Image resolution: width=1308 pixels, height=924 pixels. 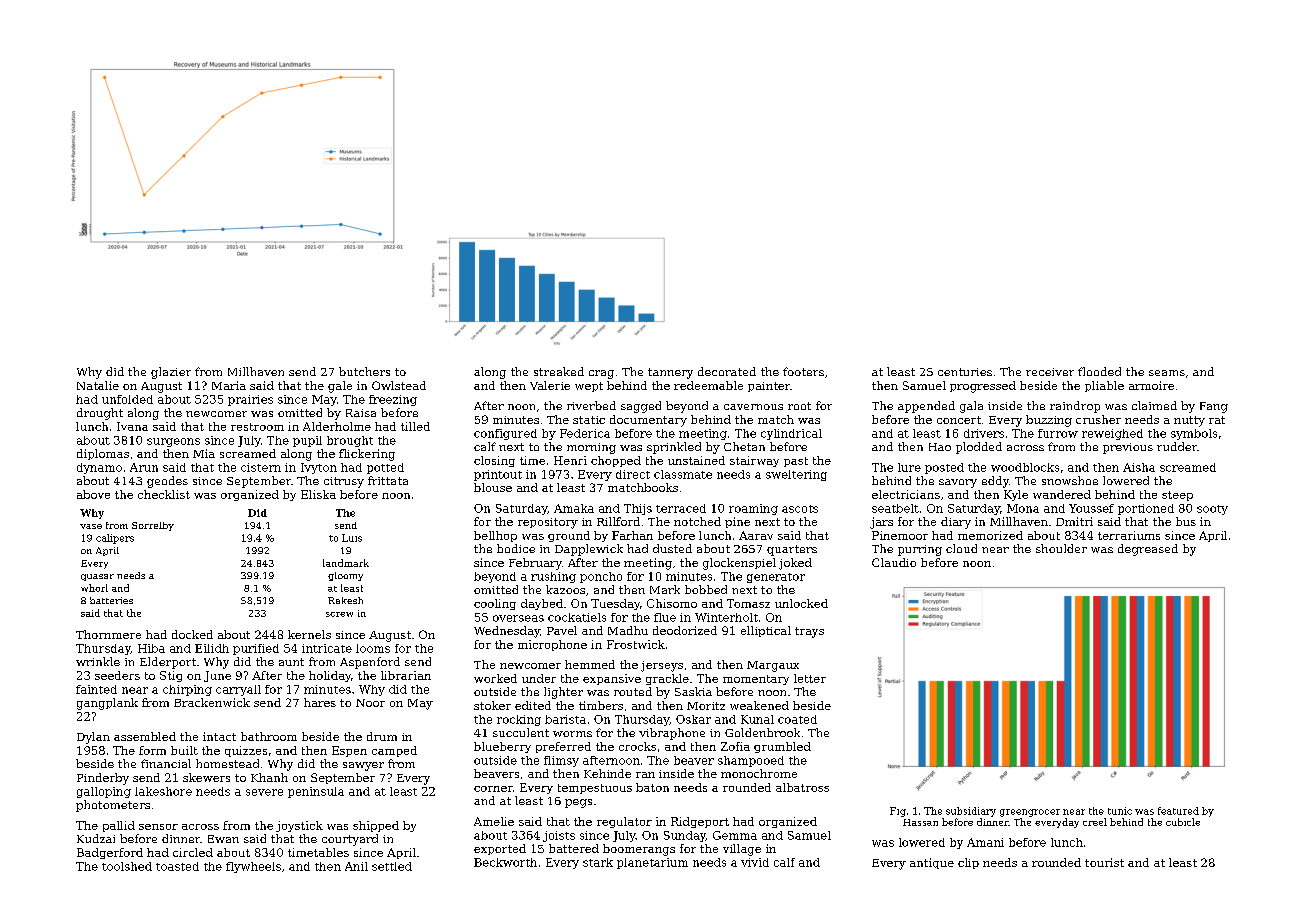 I want to click on under, so click(x=539, y=678).
